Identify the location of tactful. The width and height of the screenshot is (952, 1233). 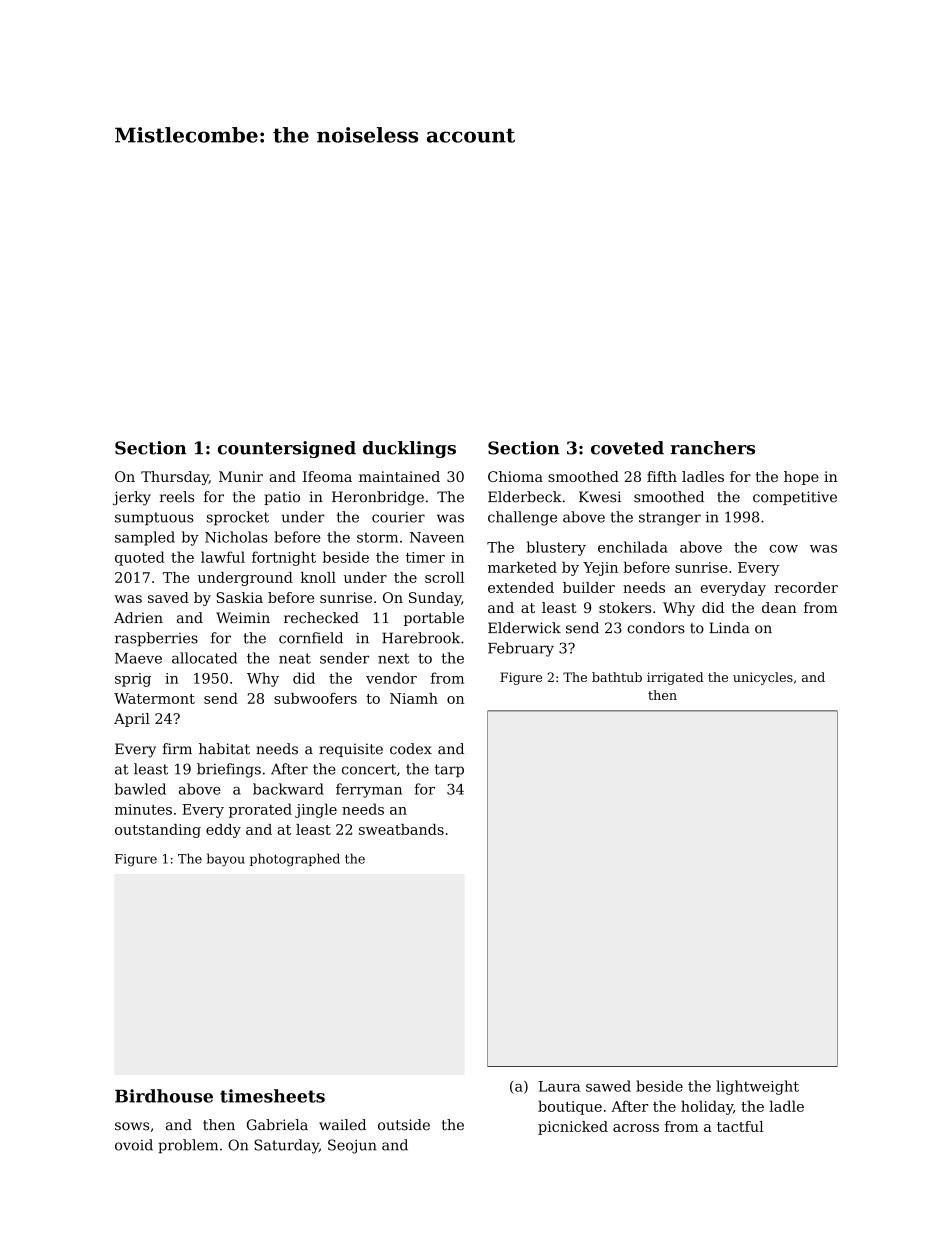
(740, 1126).
